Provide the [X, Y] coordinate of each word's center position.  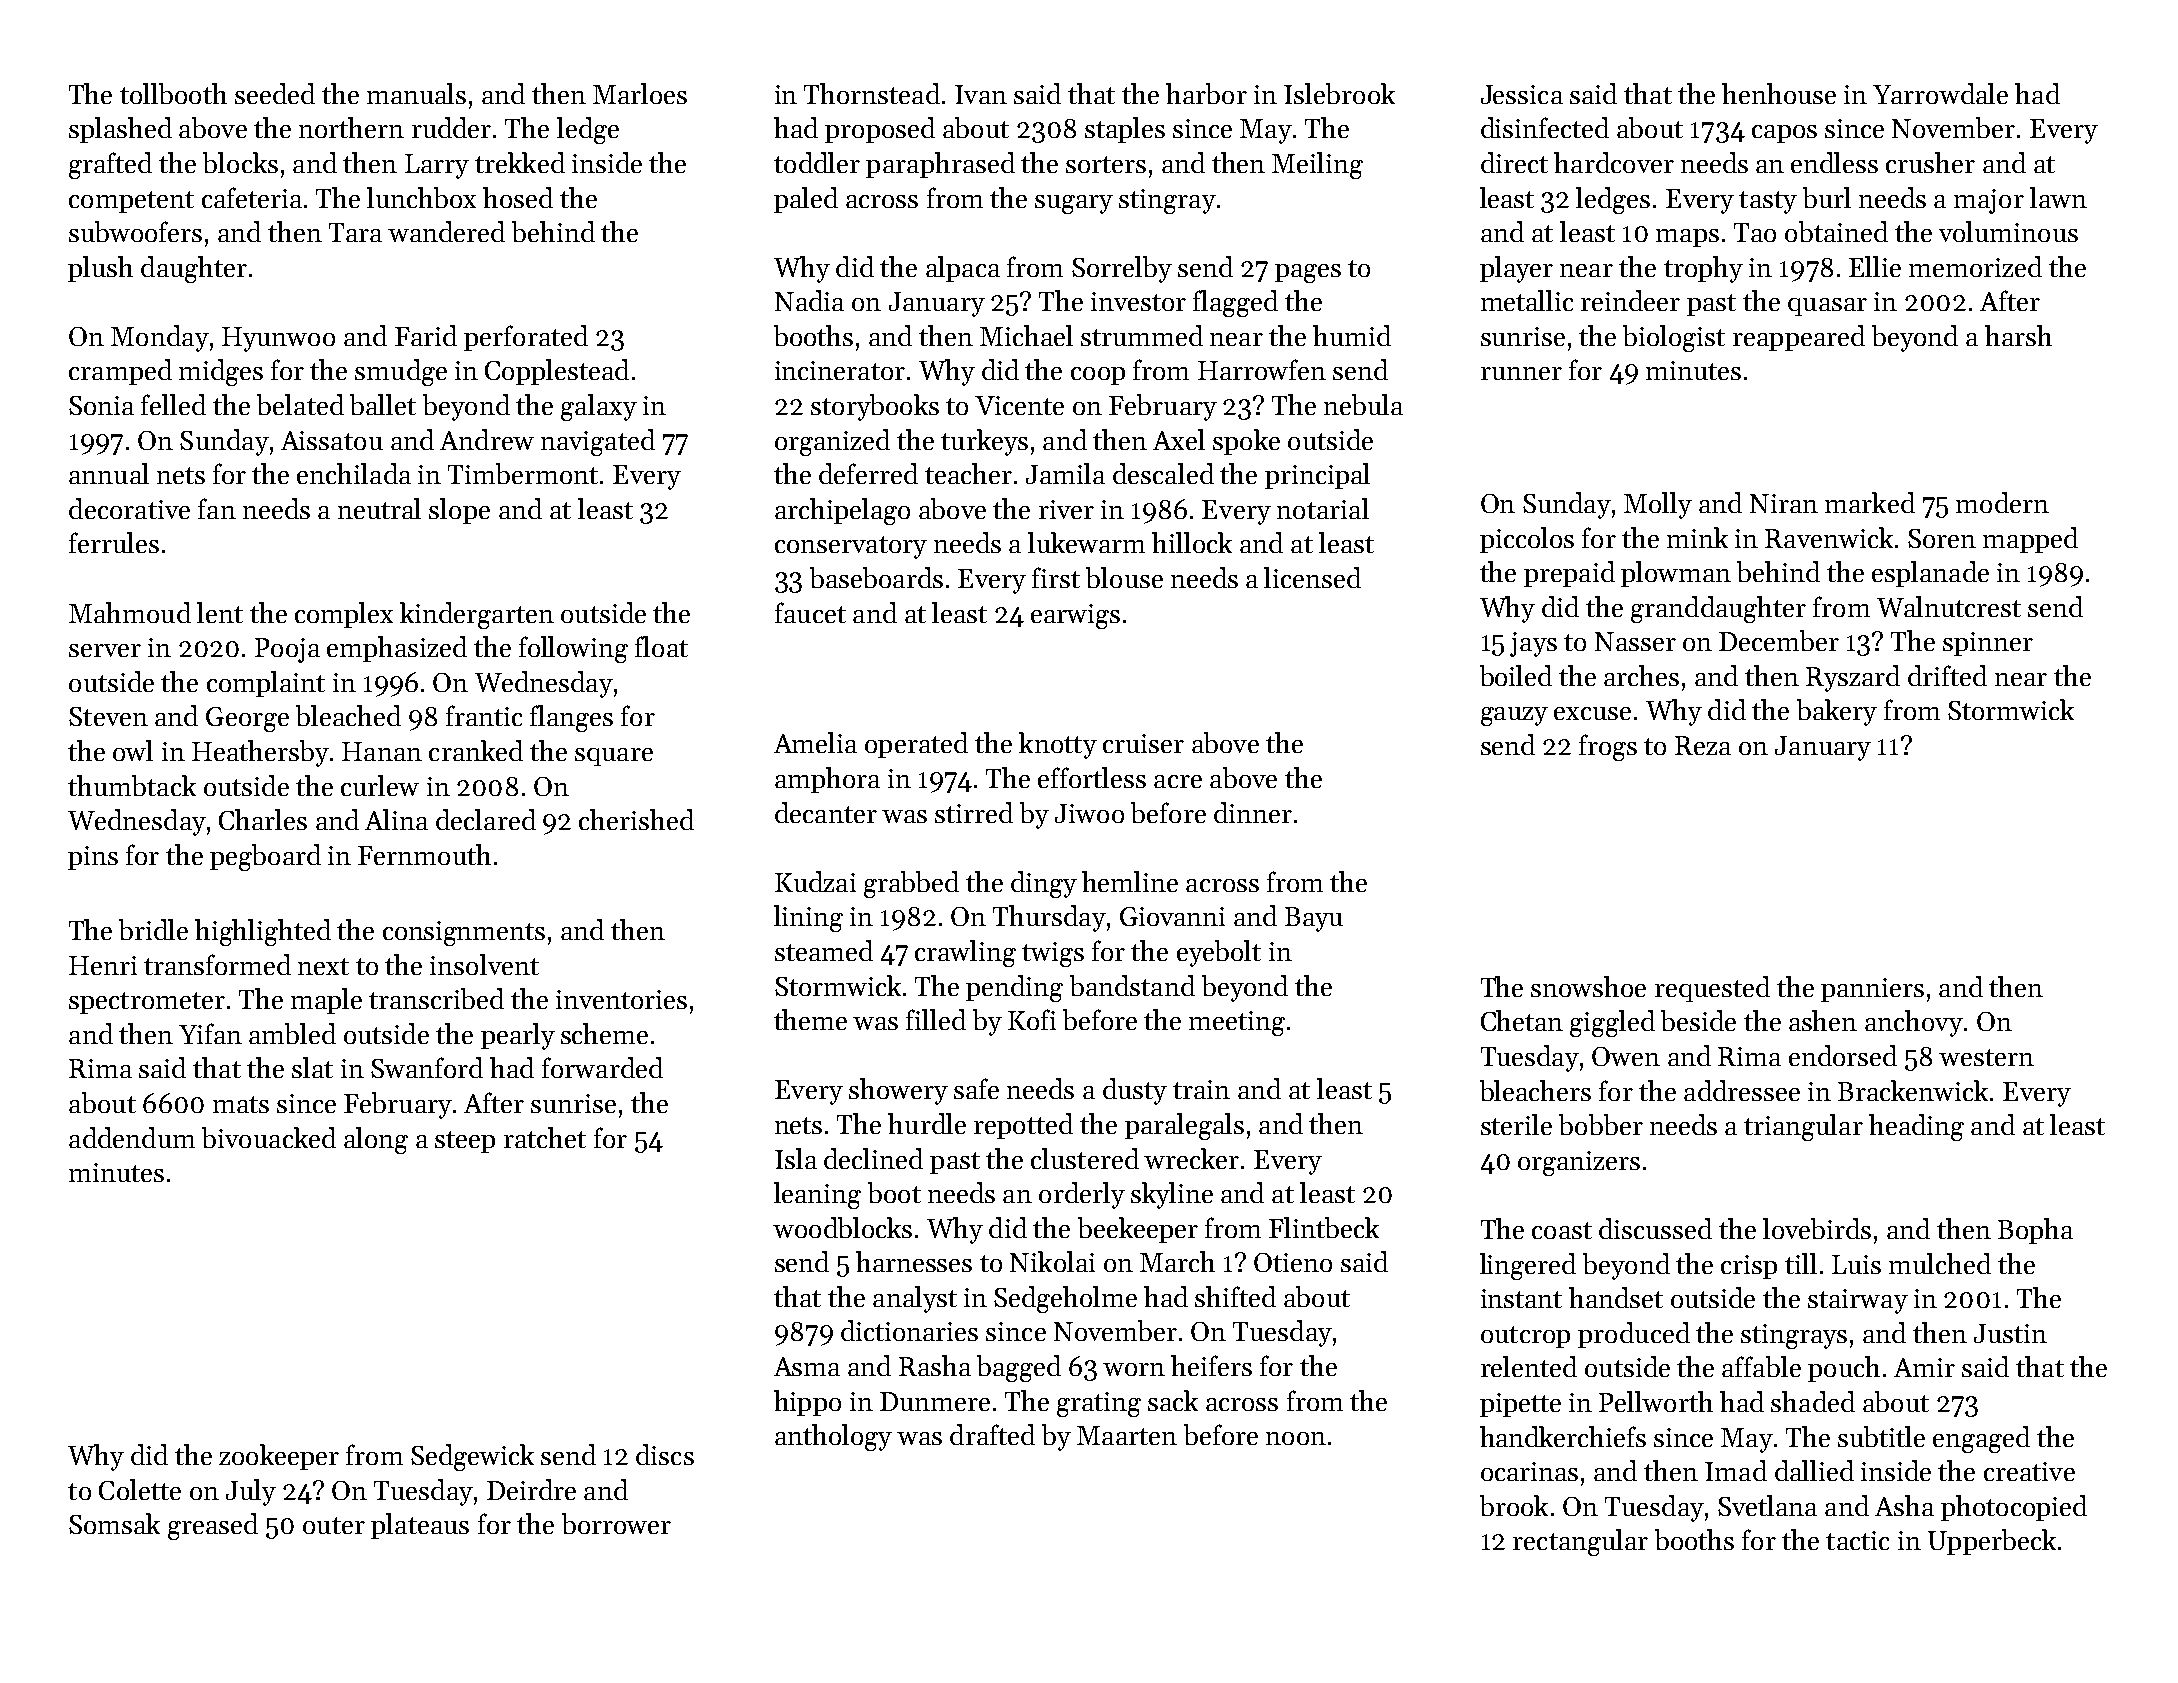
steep [465, 1142]
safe [976, 1088]
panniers [1872, 990]
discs [665, 1454]
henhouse [1779, 93]
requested [1712, 989]
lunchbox [421, 197]
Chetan [1522, 1020]
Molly [1658, 505]
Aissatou [332, 440]
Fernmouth [424, 854]
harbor [1206, 93]
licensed [1312, 577]
